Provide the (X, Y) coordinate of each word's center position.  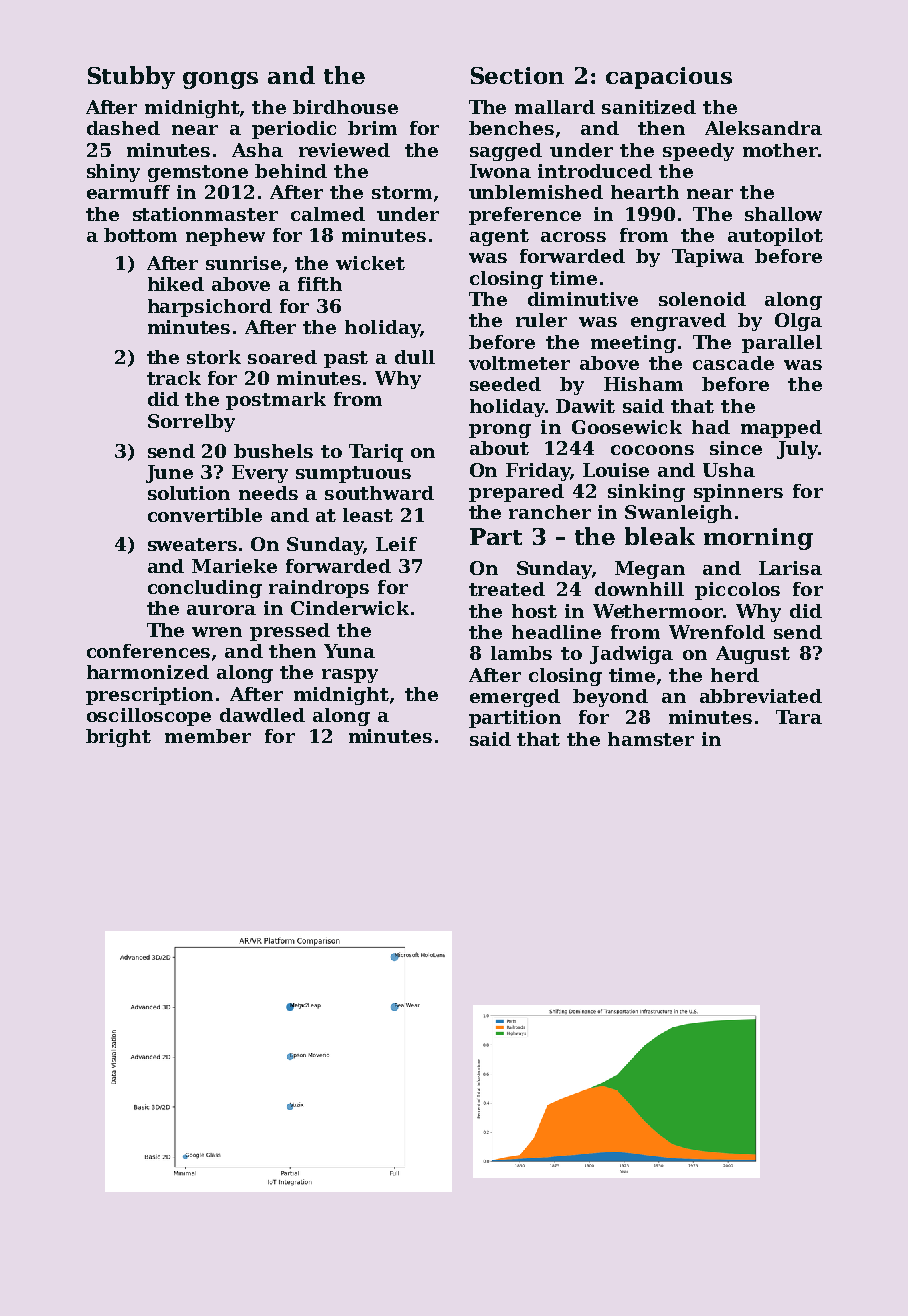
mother (780, 150)
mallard (555, 107)
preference (525, 216)
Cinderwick (350, 608)
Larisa (790, 568)
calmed (328, 214)
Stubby (131, 77)
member (208, 736)
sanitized (649, 107)
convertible (205, 515)
